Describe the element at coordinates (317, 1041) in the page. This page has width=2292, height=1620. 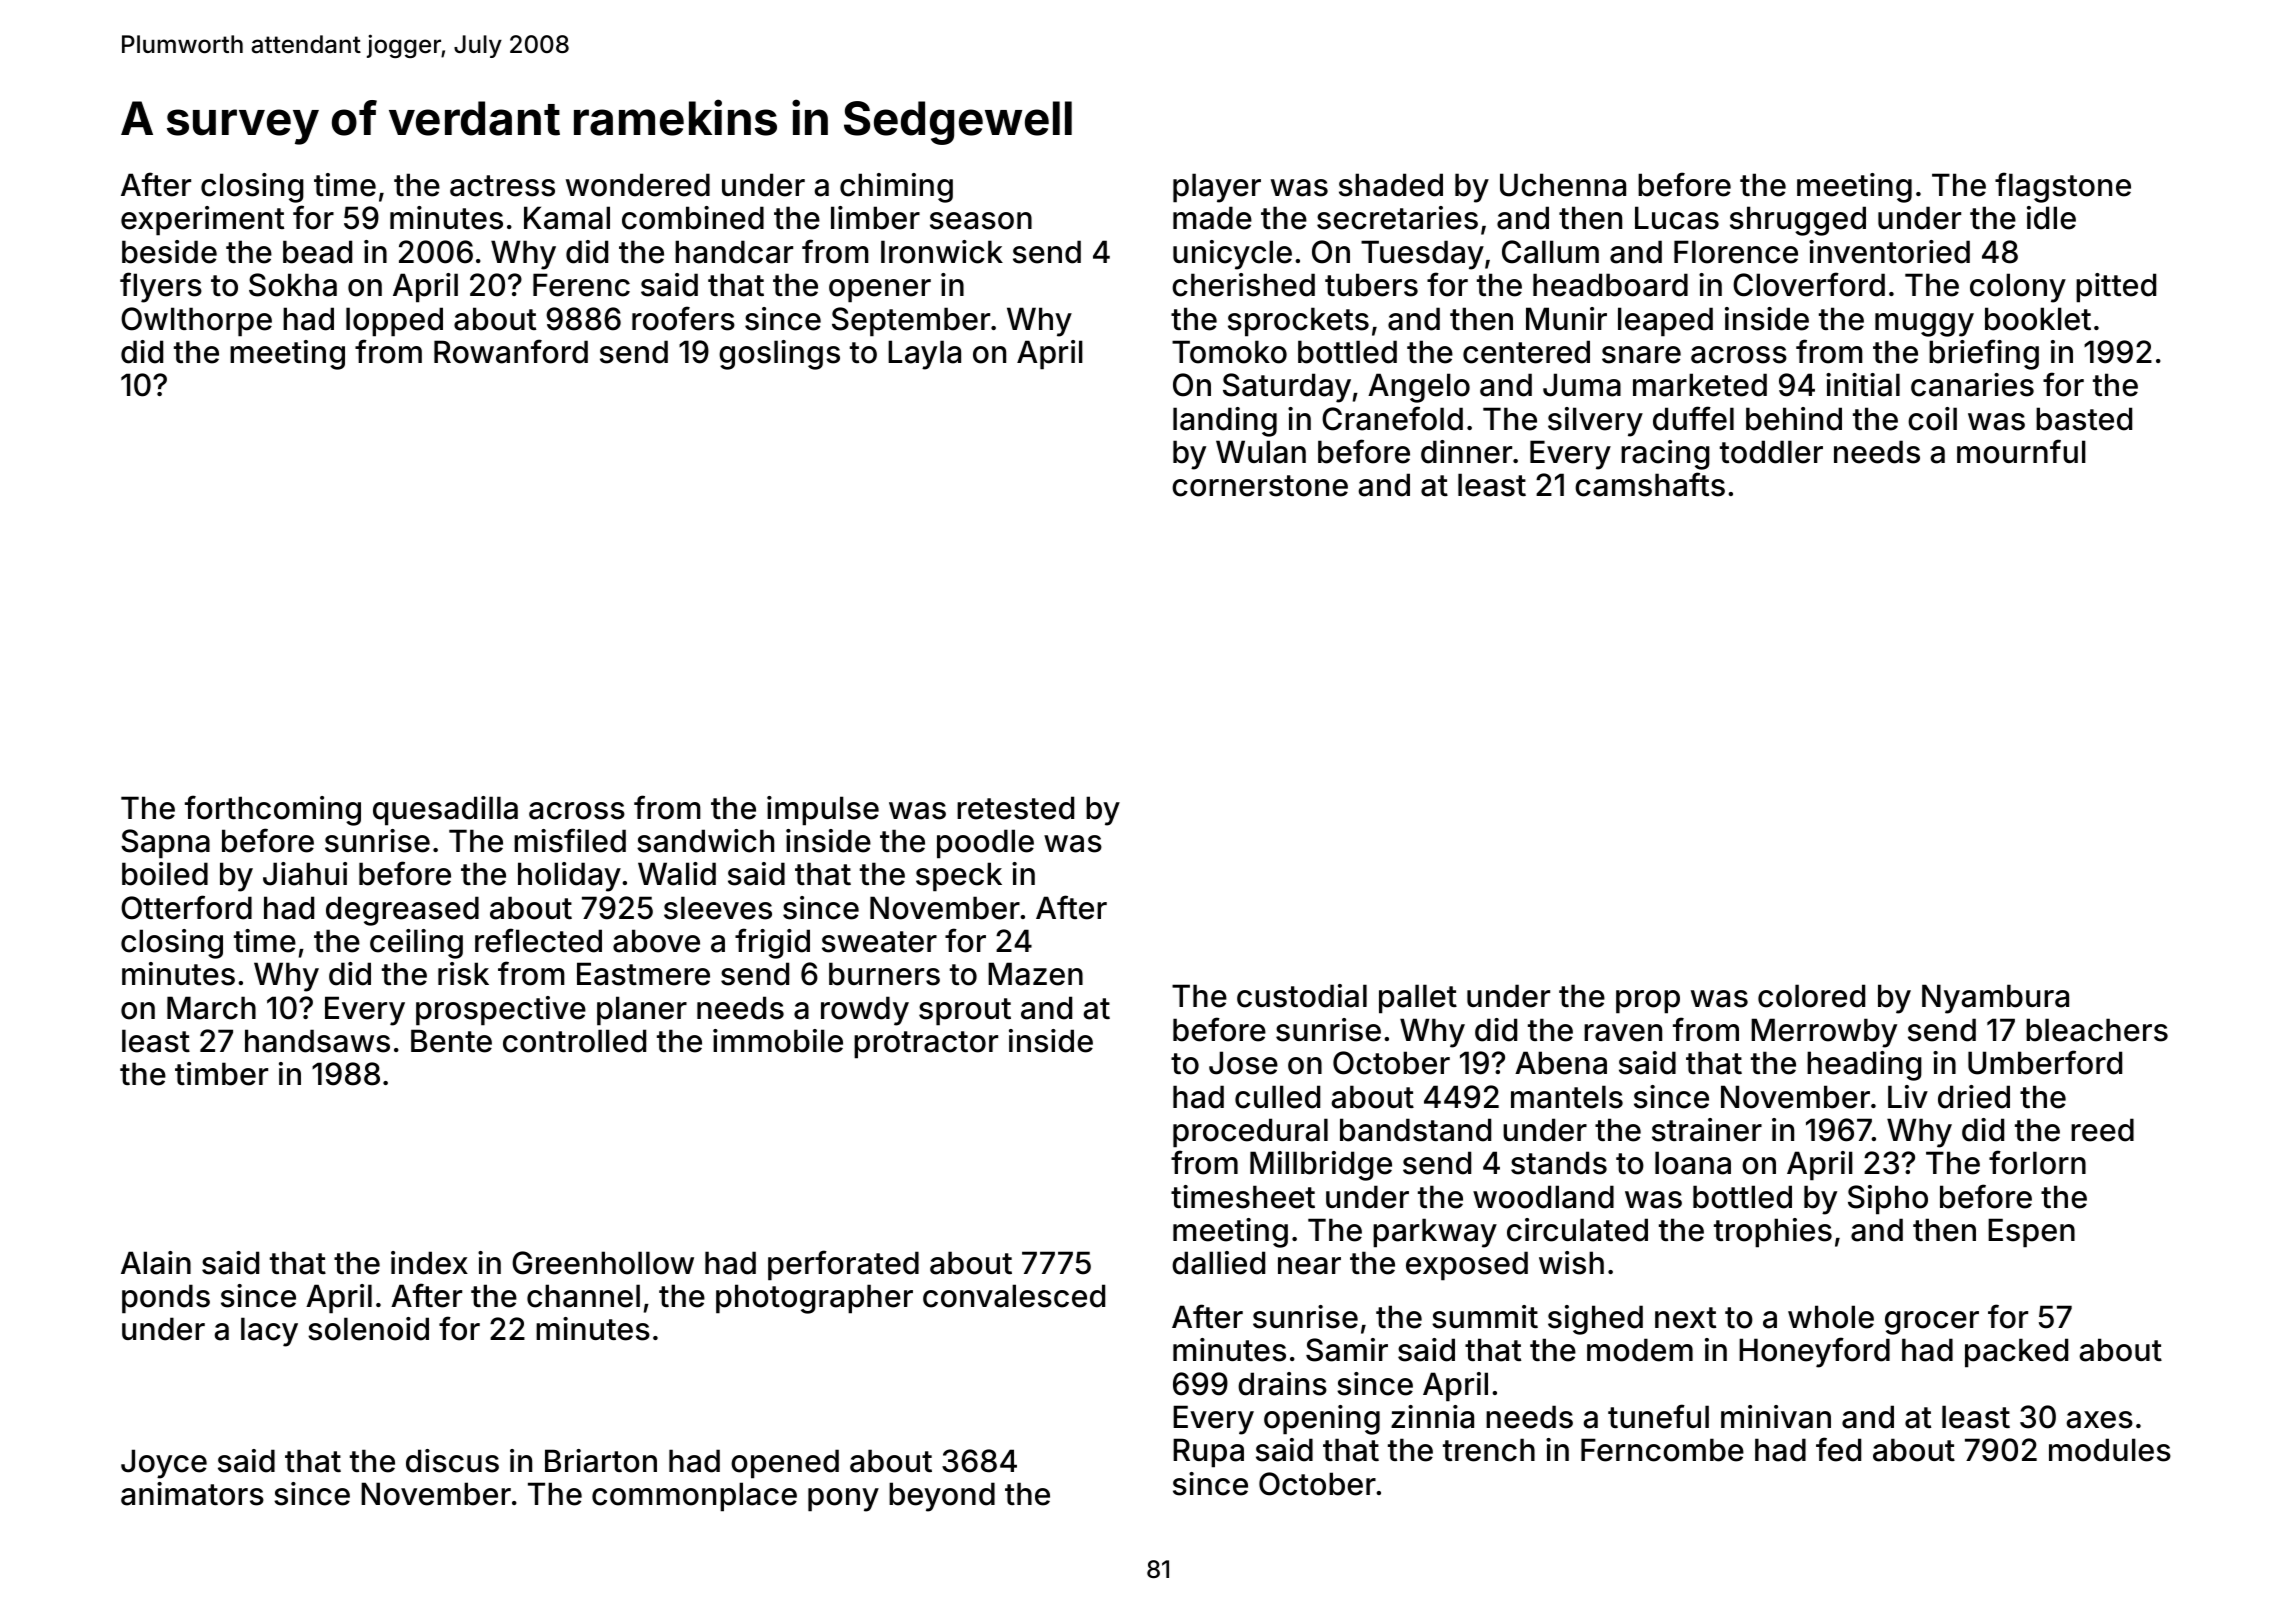
I see `handsaws` at that location.
